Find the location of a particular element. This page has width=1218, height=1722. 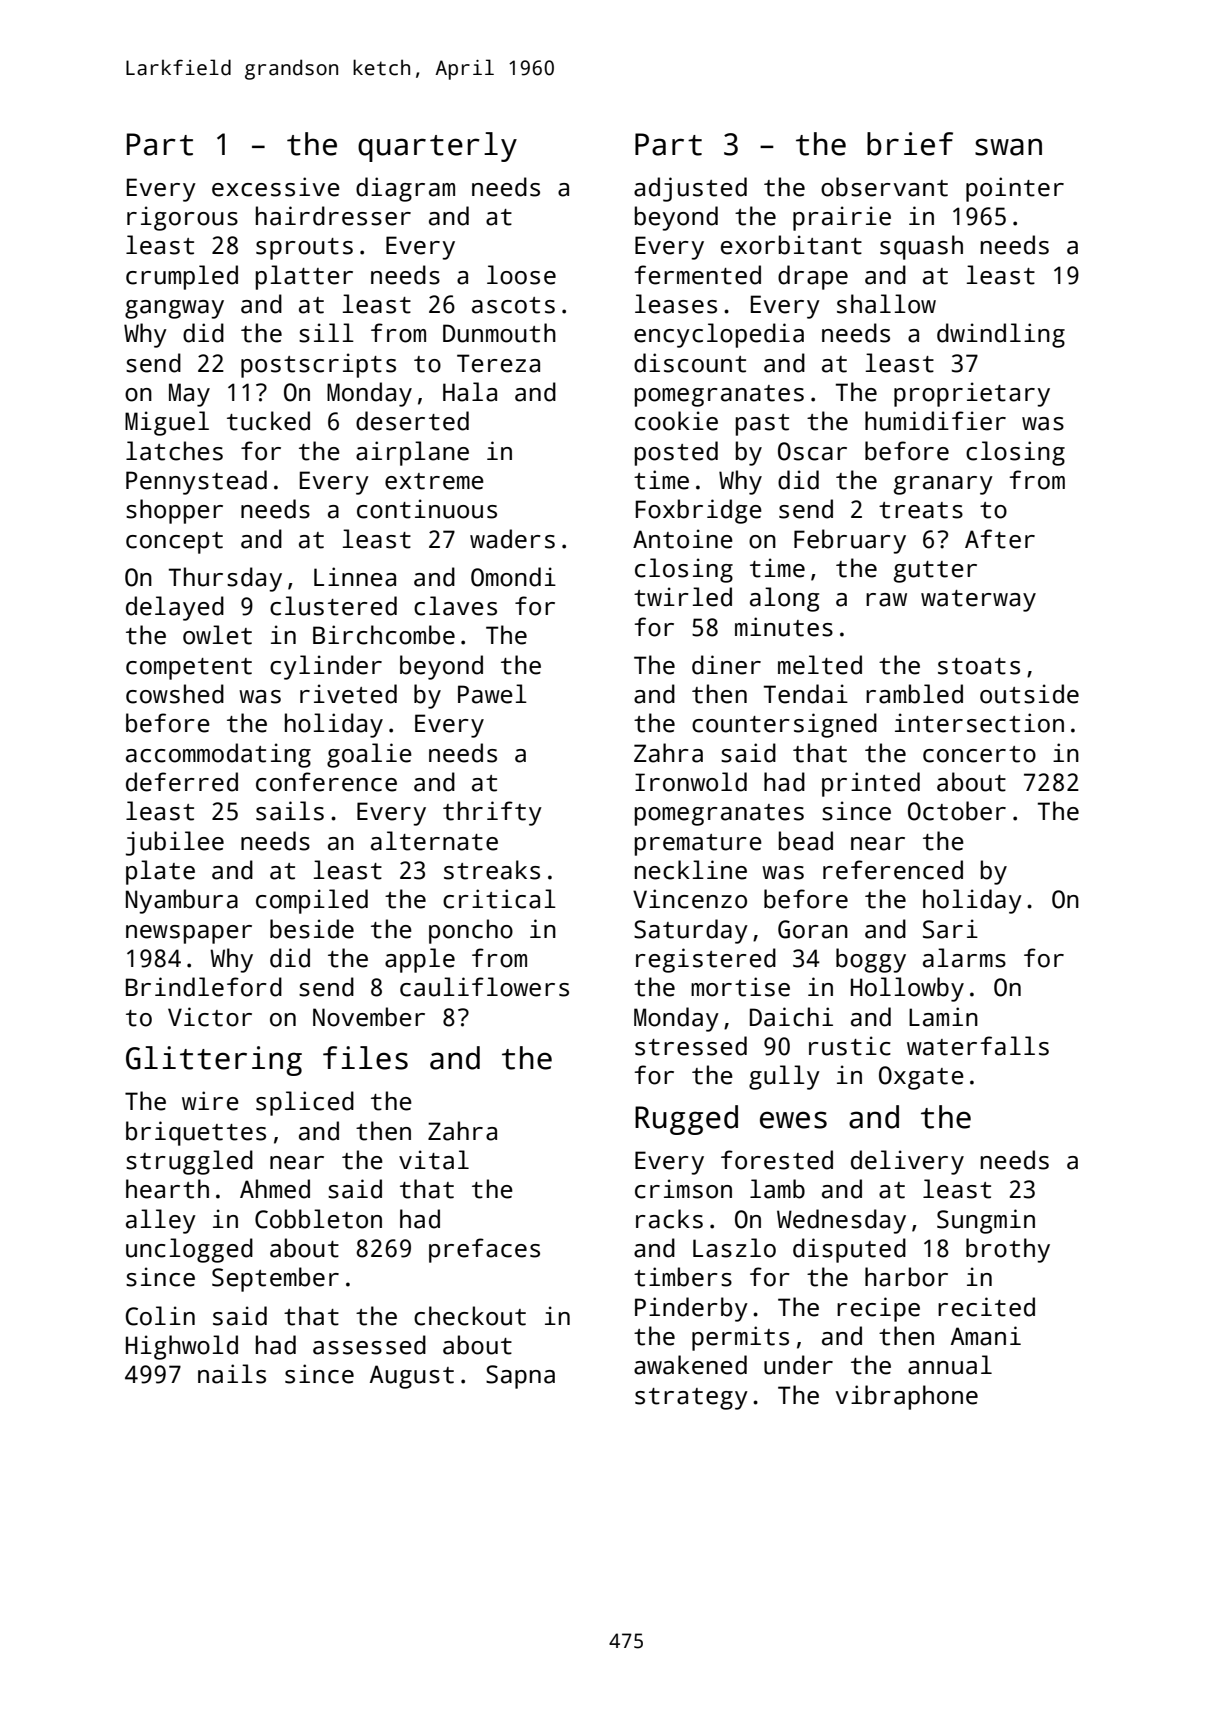

Daichi is located at coordinates (791, 1017).
